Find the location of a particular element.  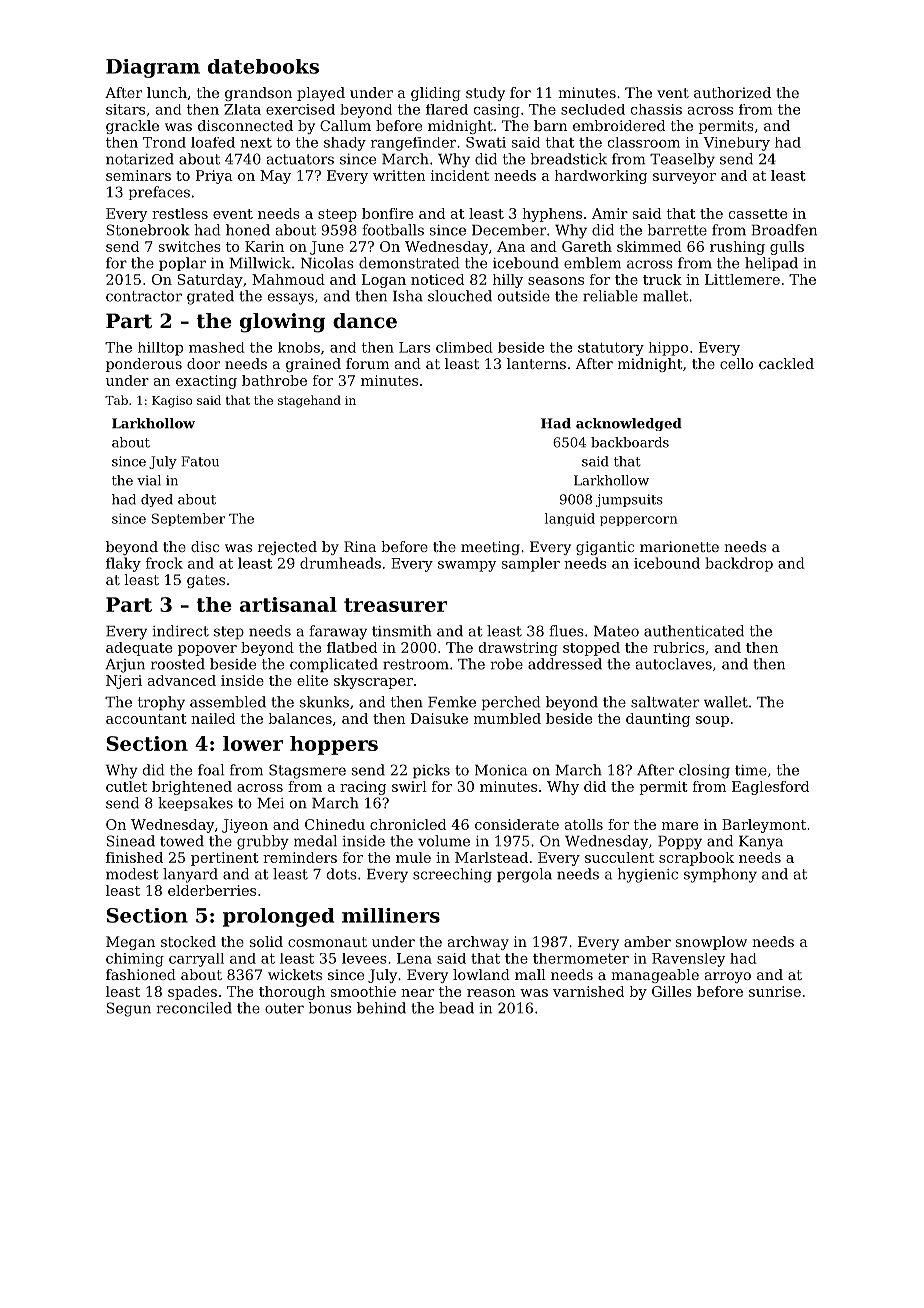

rejected is located at coordinates (287, 548).
